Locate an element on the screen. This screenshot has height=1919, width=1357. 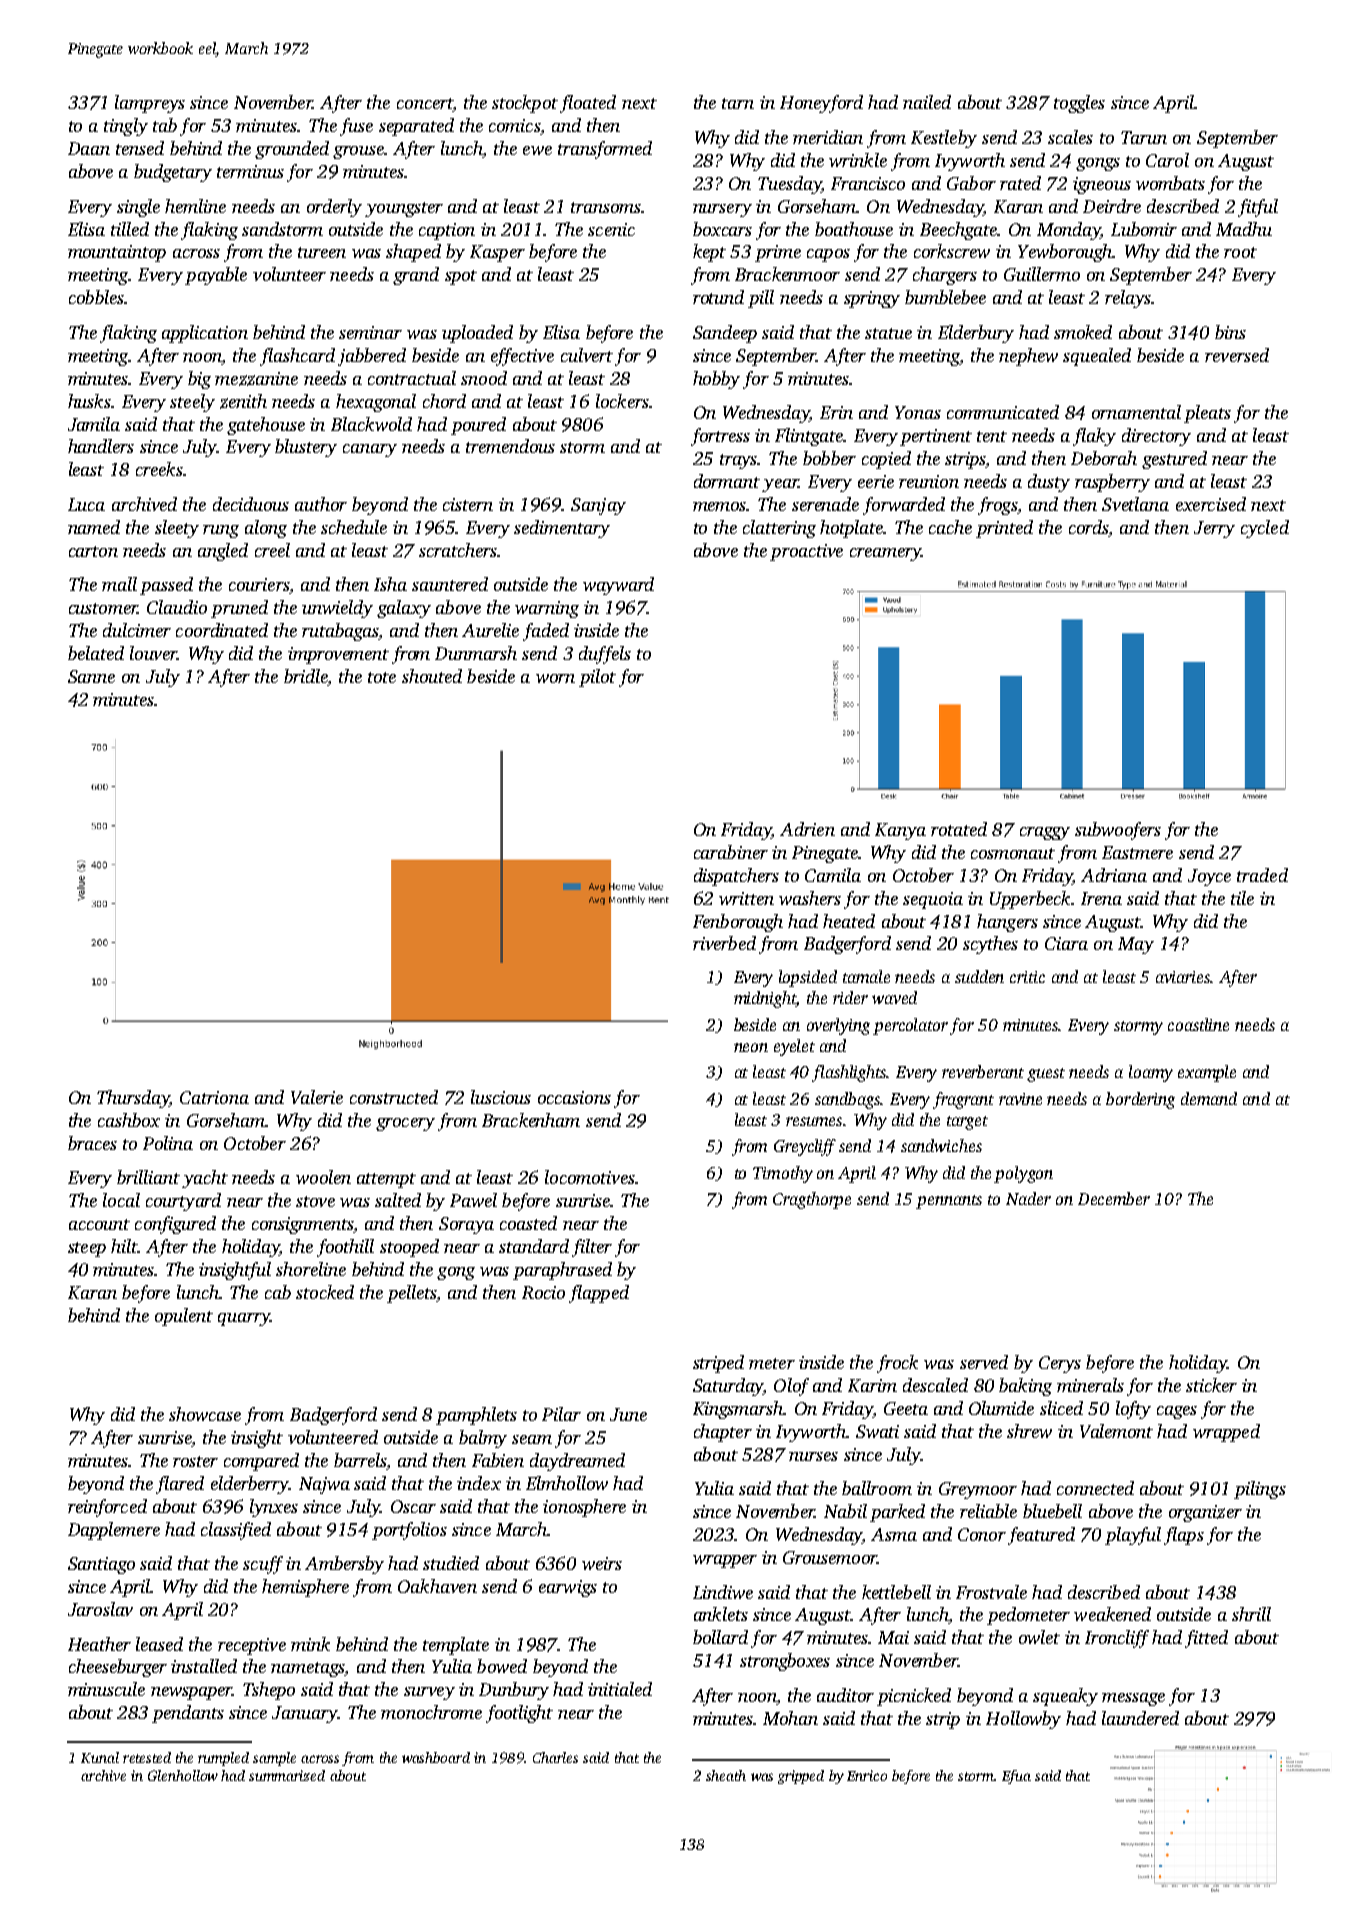
standard is located at coordinates (534, 1246).
